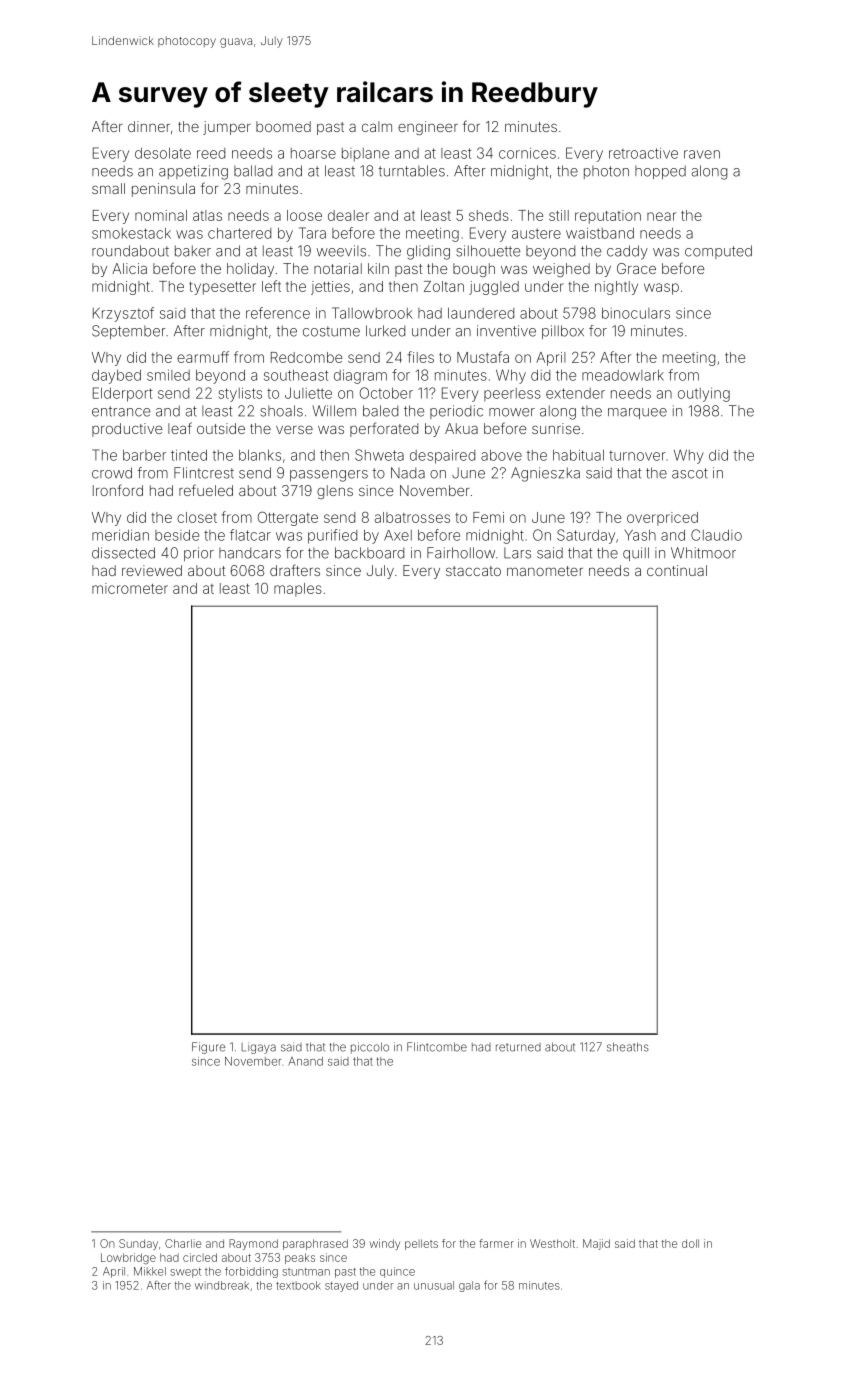 The height and width of the page is (1400, 849). Describe the element at coordinates (121, 411) in the page. I see `entrance` at that location.
